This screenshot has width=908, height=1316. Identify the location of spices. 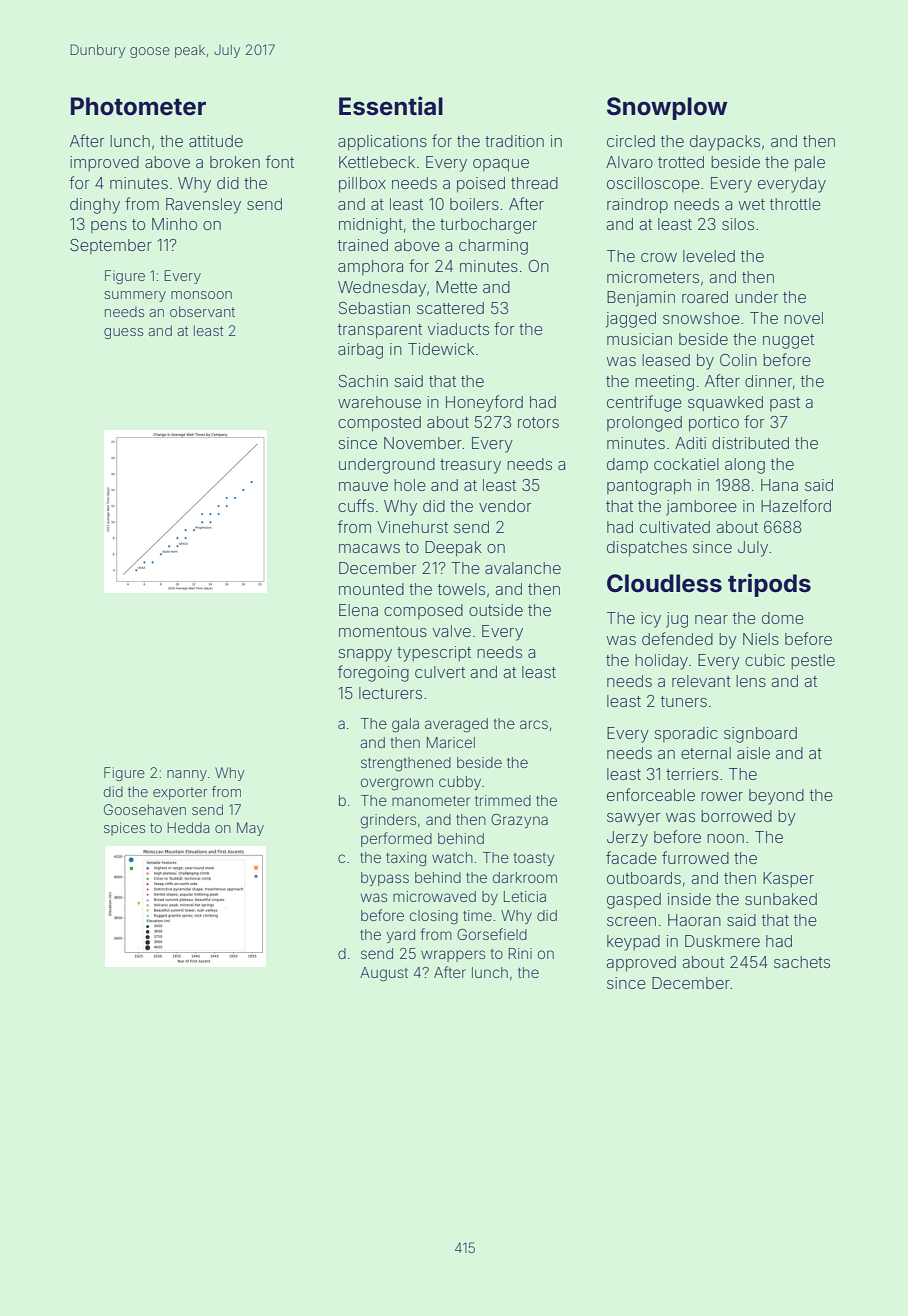
(124, 829).
